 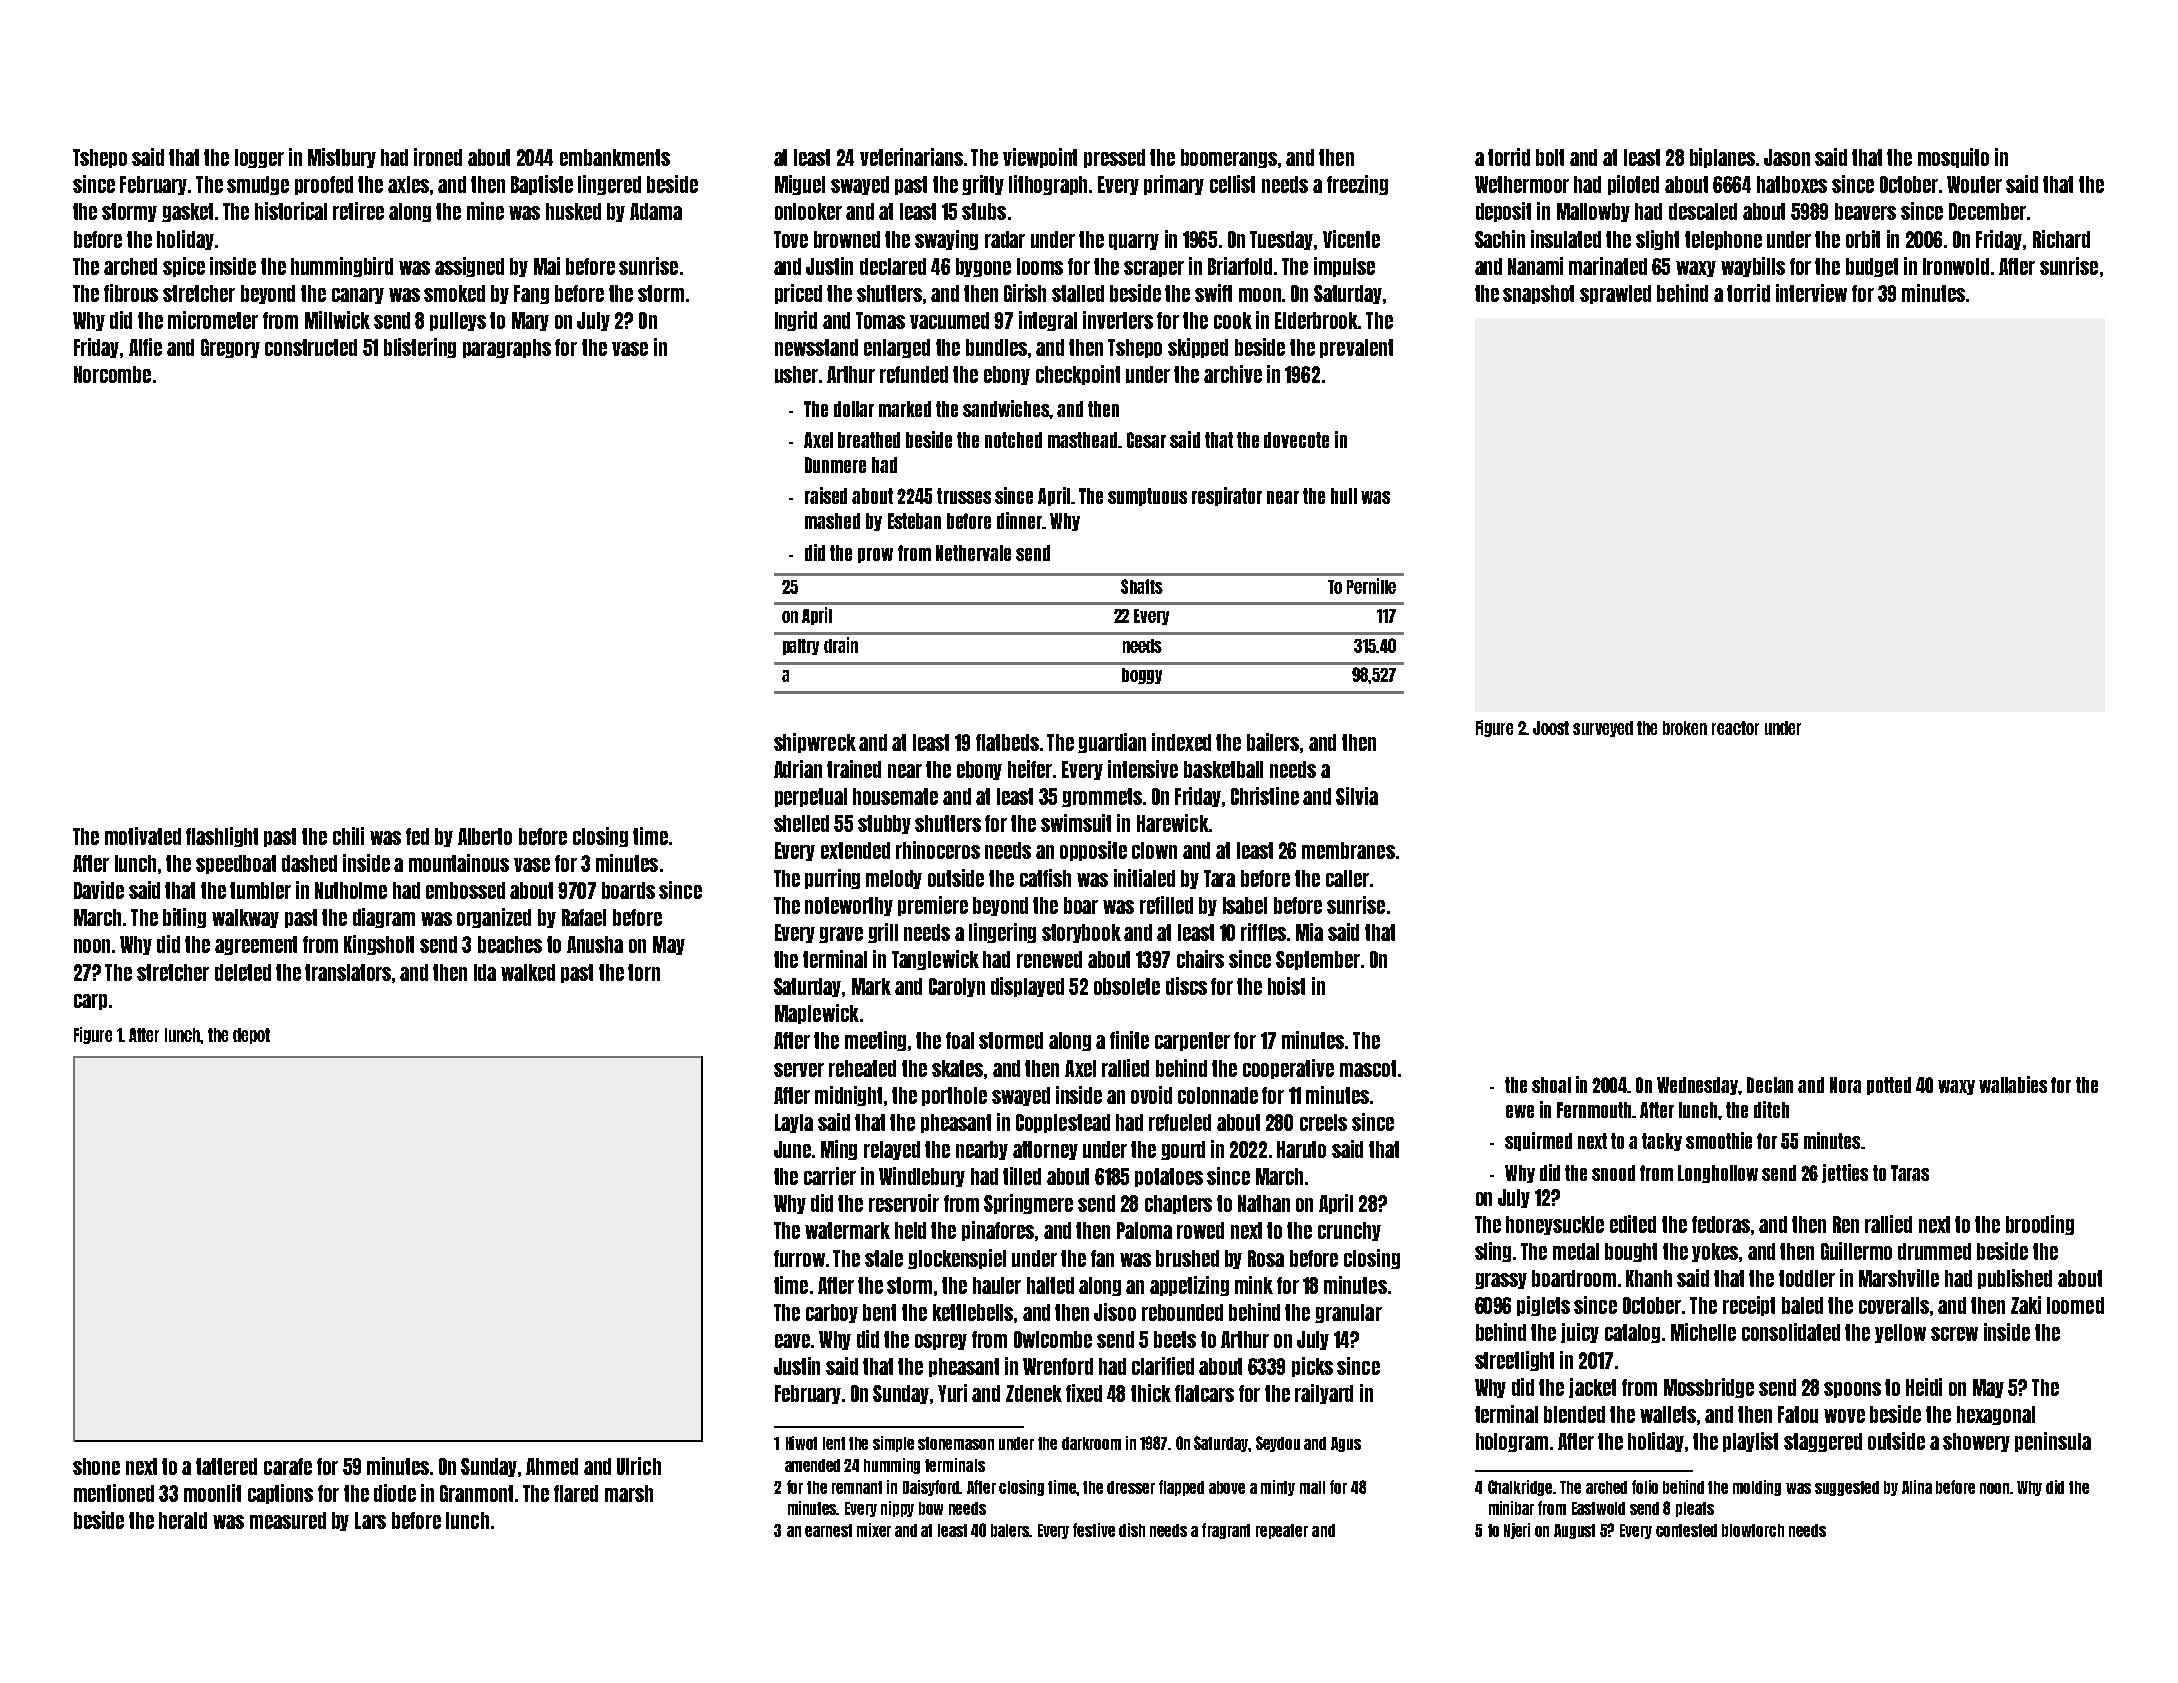 I want to click on Mistbury, so click(x=342, y=158).
